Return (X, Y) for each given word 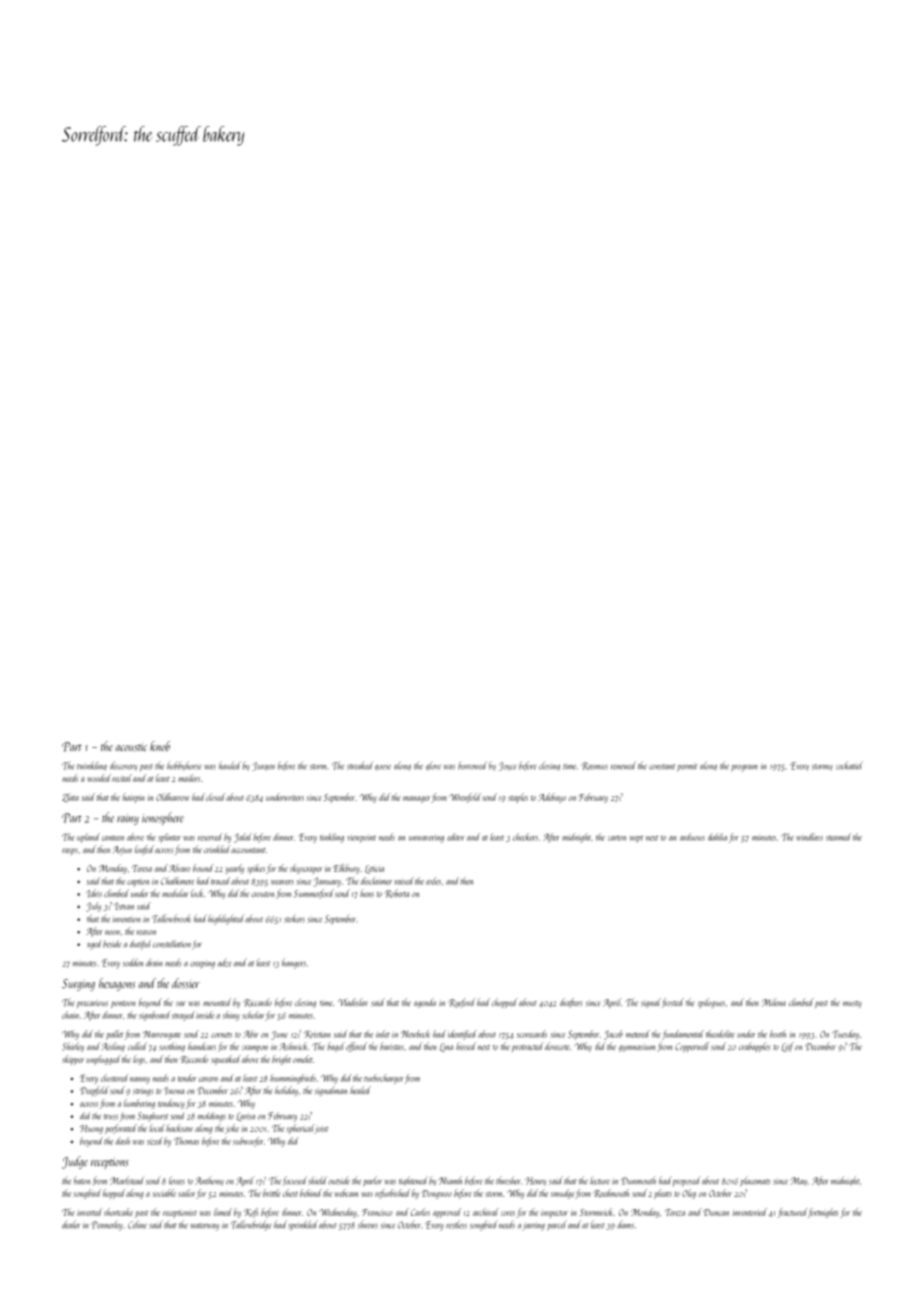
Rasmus (594, 766)
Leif (788, 1047)
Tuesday (845, 1035)
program (744, 768)
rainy (128, 819)
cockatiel (849, 765)
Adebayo (552, 798)
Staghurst (153, 1117)
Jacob (613, 1035)
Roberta (397, 893)
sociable (164, 1193)
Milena (774, 1002)
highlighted (225, 919)
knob (160, 746)
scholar (253, 1015)
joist (321, 1129)
